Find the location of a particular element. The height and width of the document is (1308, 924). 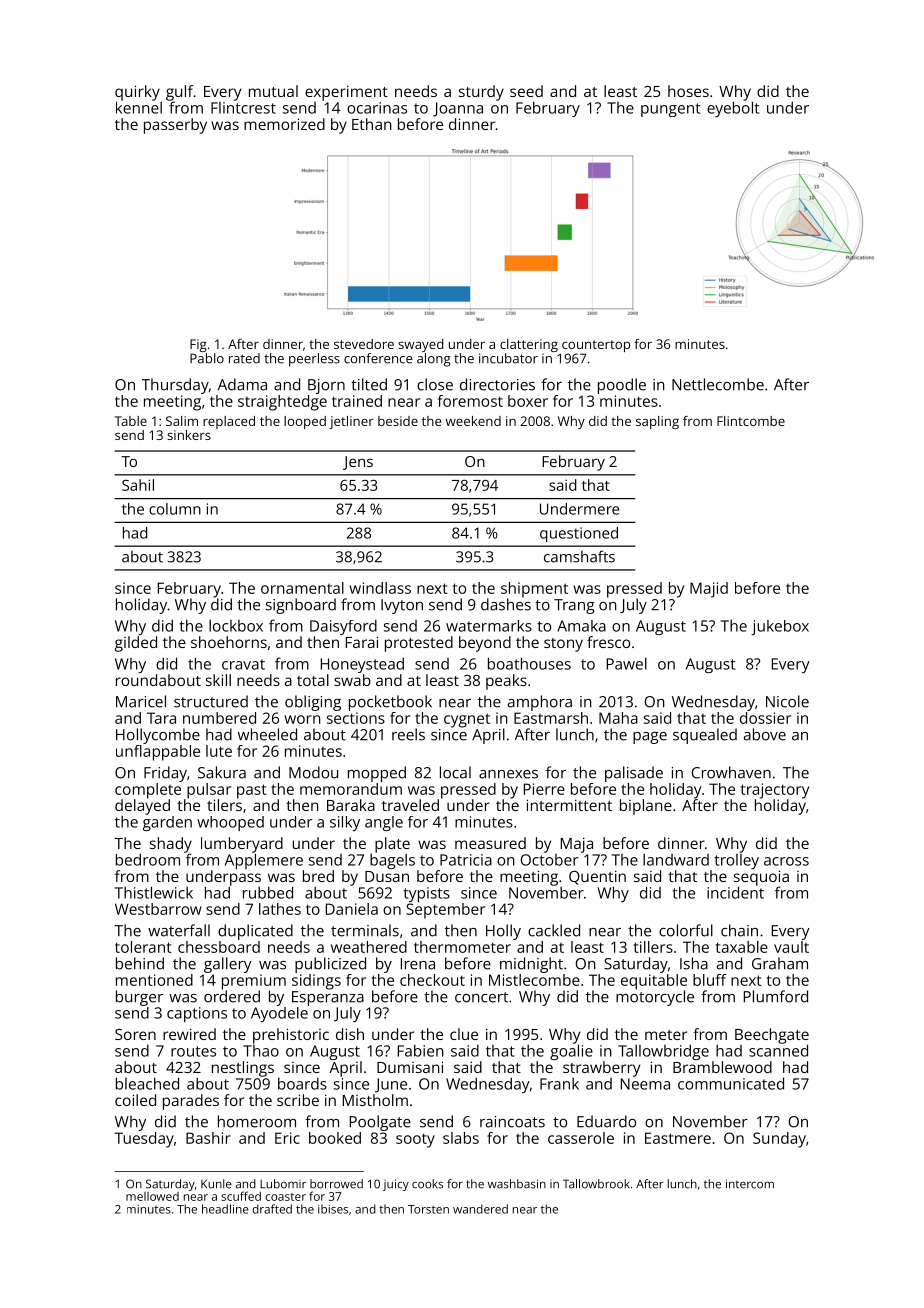

Tallowbridge is located at coordinates (663, 1052).
